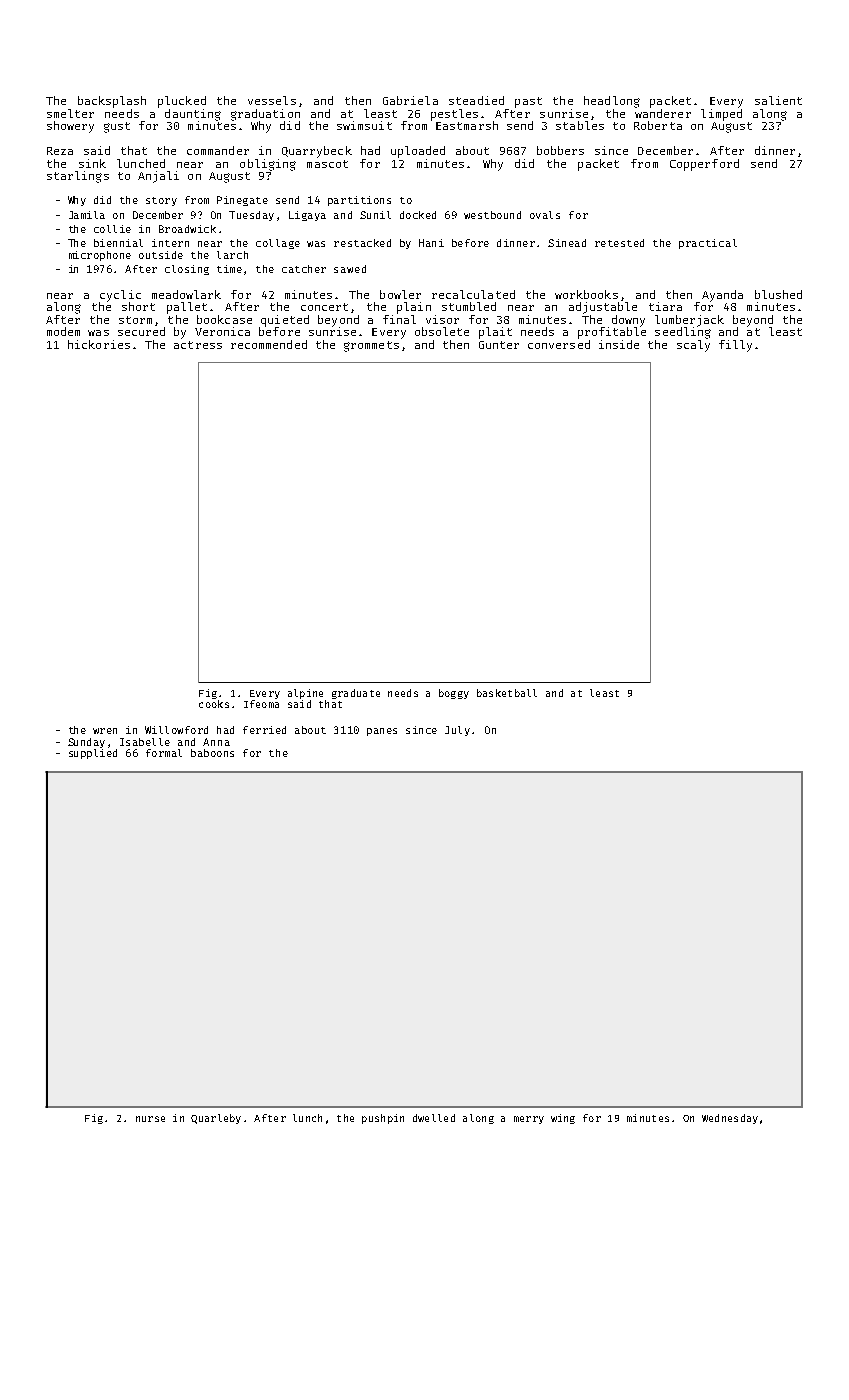  What do you see at coordinates (375, 215) in the document?
I see `Sunil` at bounding box center [375, 215].
